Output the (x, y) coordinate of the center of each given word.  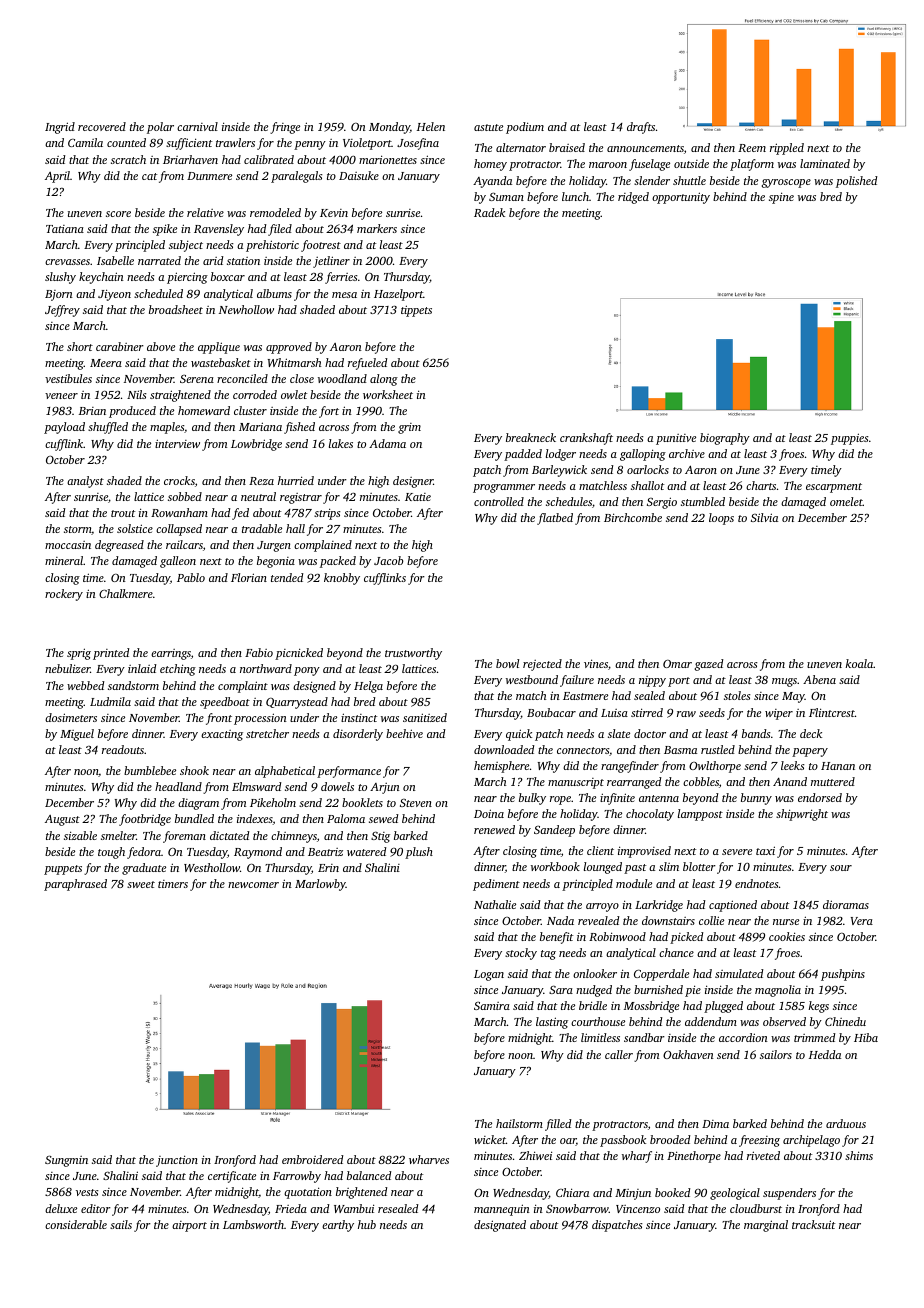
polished (856, 182)
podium (525, 128)
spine (781, 198)
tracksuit (813, 1224)
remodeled (275, 212)
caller (619, 1054)
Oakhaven (688, 1054)
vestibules (68, 378)
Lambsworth (253, 1224)
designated (500, 1226)
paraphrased (75, 885)
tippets (416, 311)
